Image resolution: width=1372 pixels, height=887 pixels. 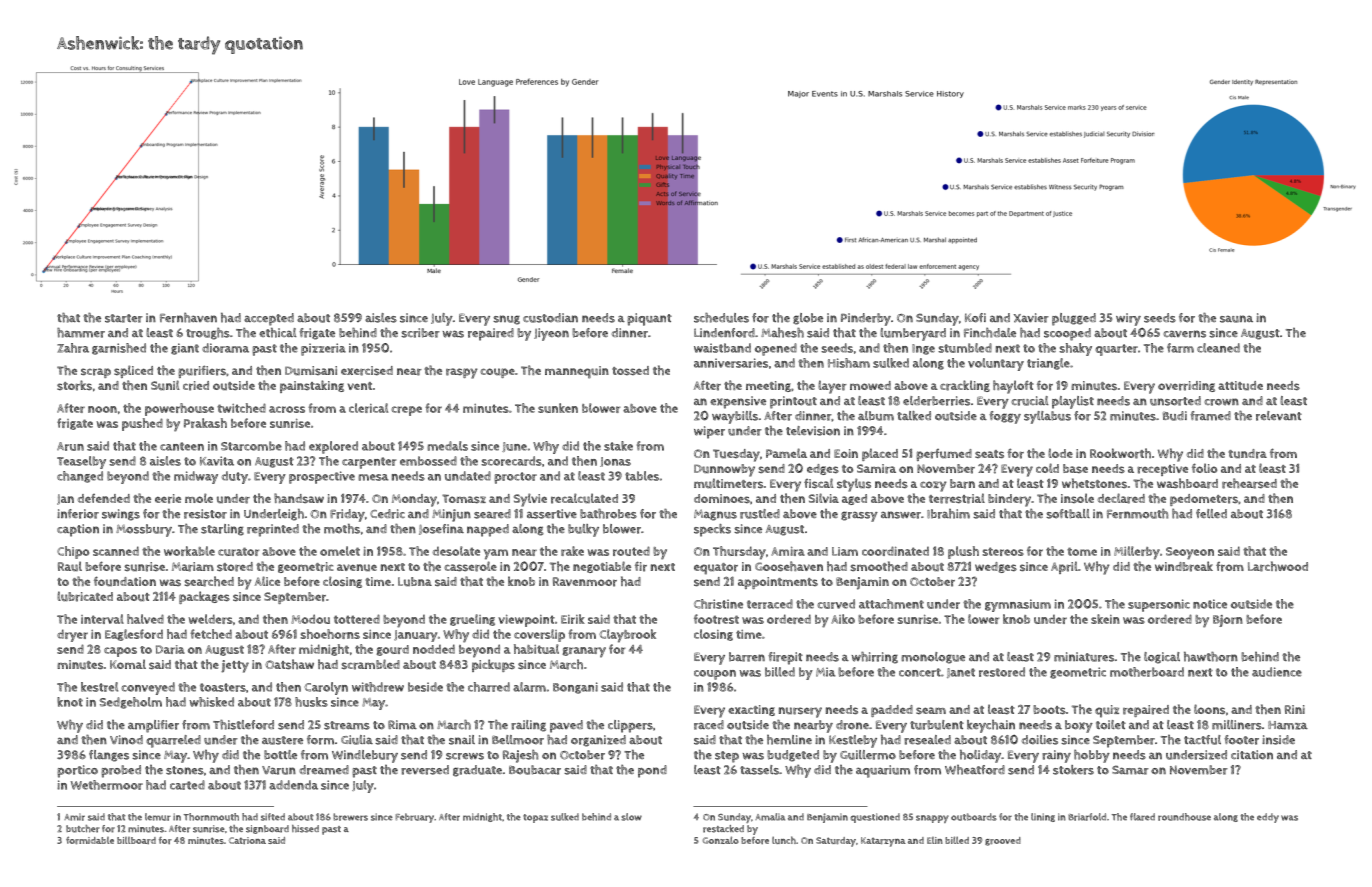 I want to click on triangle, so click(x=1048, y=364).
